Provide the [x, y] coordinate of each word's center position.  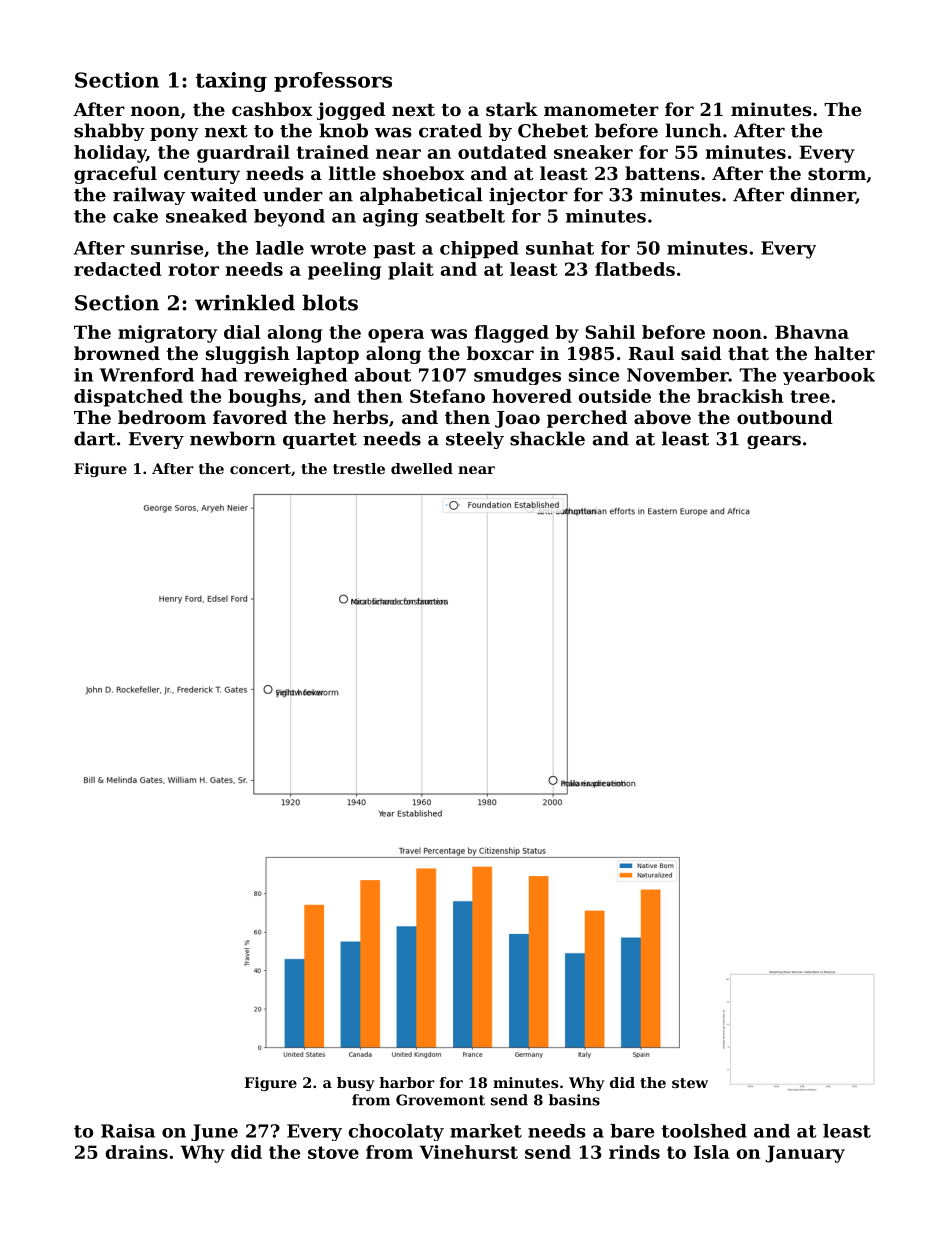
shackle [547, 438]
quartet [320, 441]
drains [137, 1152]
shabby [109, 132]
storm [837, 174]
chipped [479, 249]
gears [774, 442]
